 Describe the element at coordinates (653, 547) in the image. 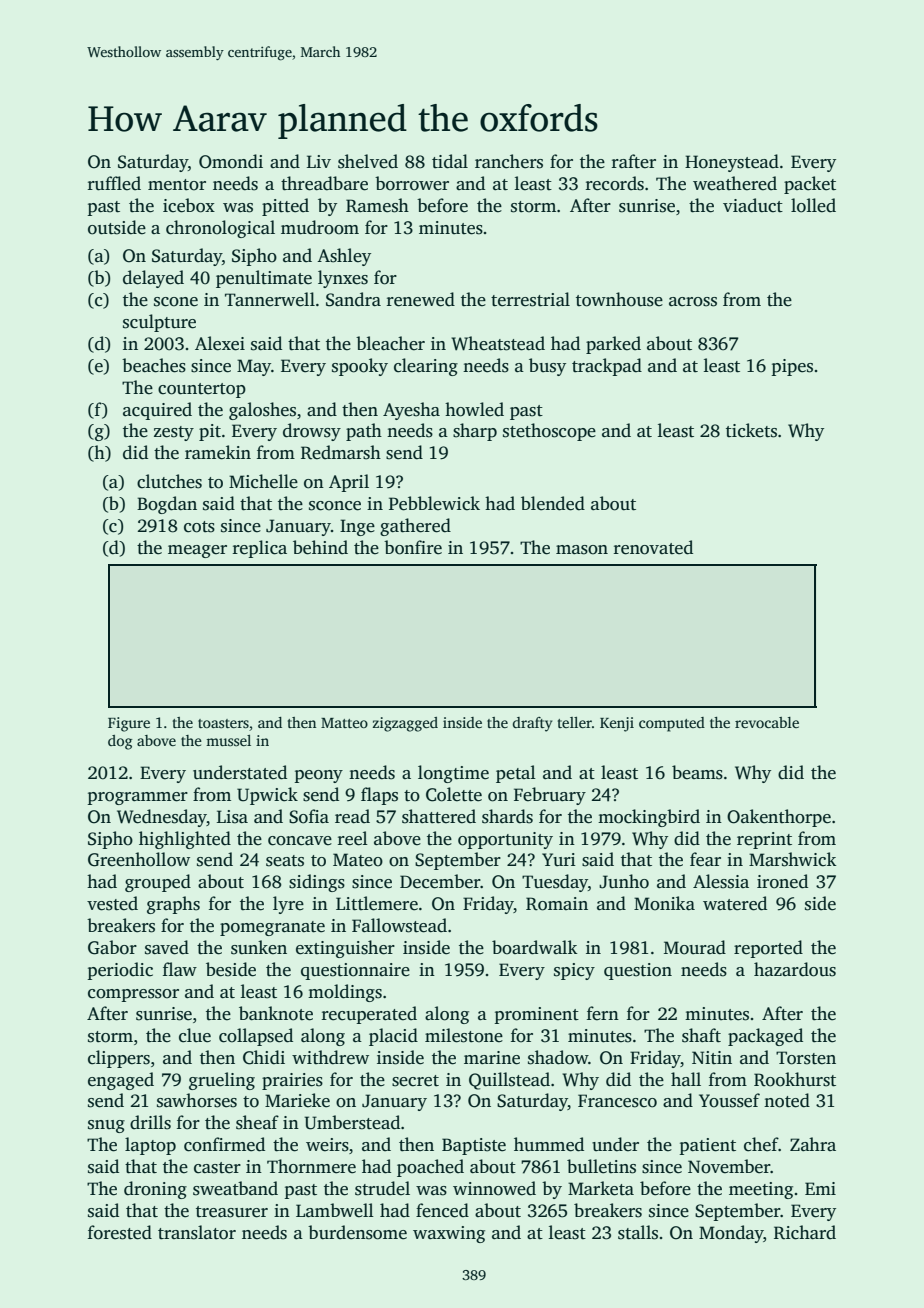

I see `renovated` at that location.
